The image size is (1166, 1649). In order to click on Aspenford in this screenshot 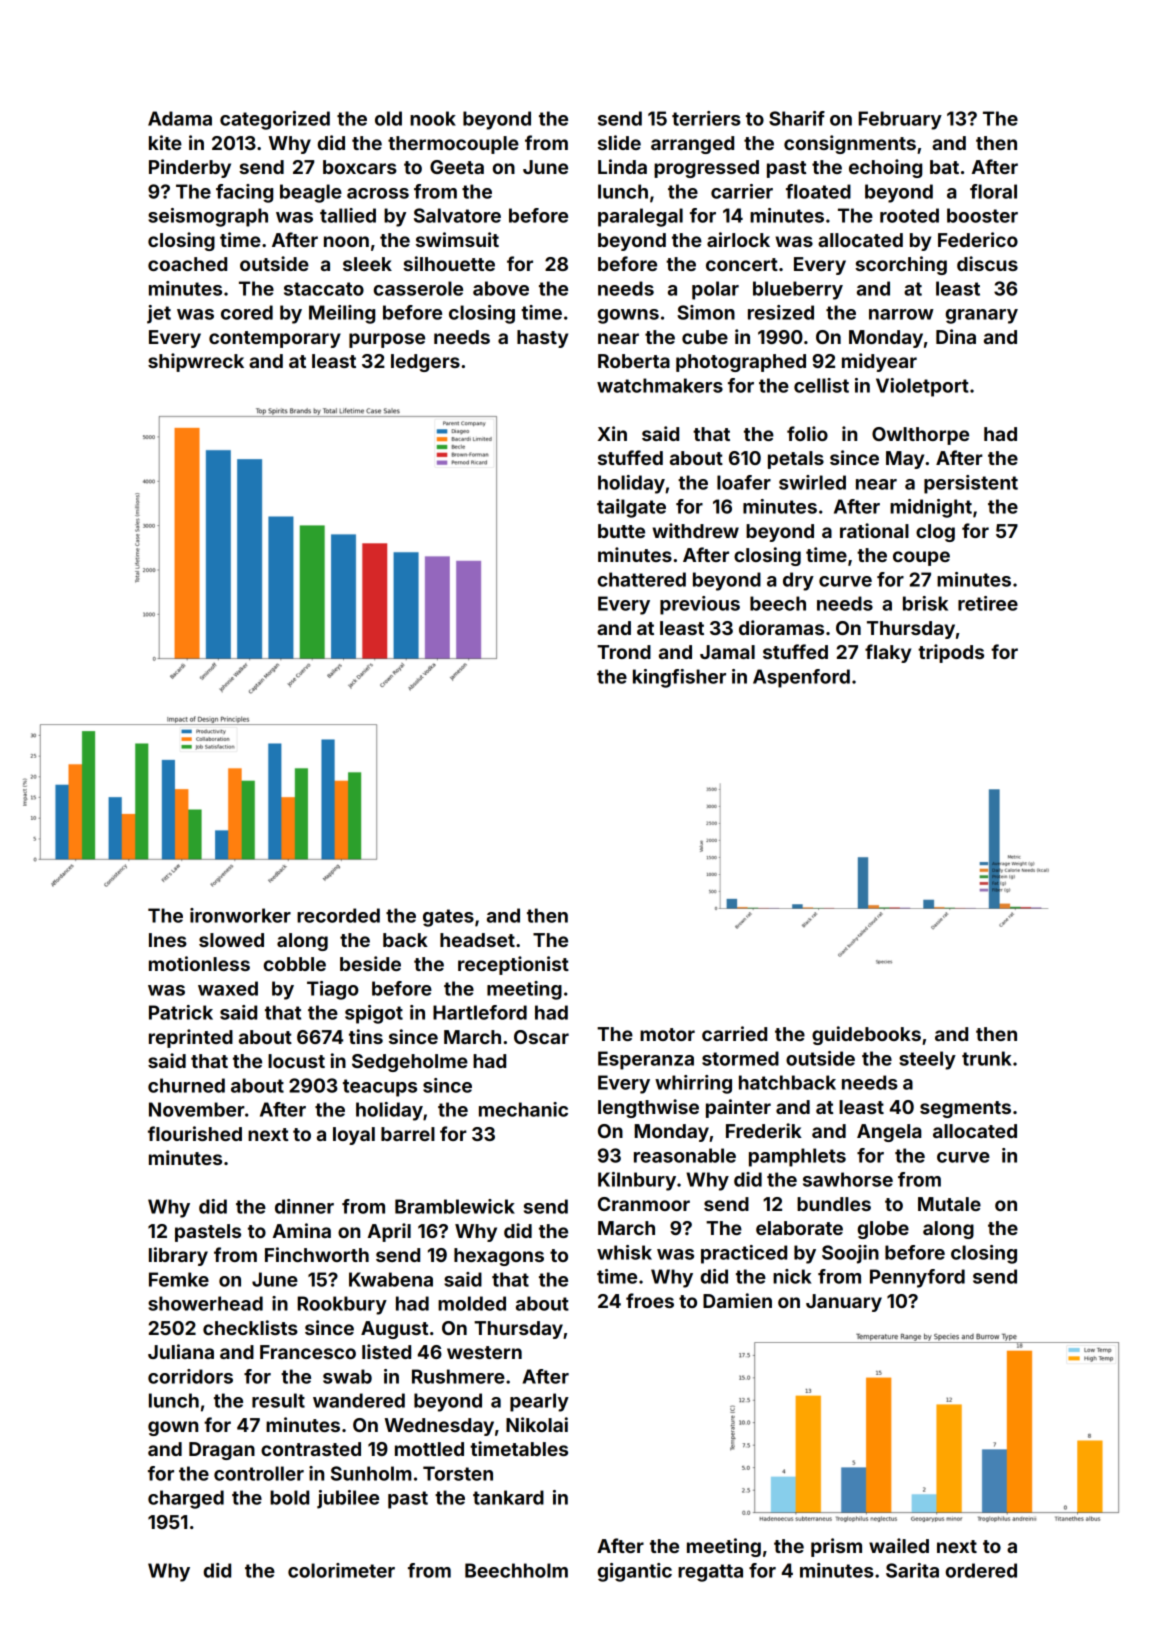, I will do `click(801, 678)`.
